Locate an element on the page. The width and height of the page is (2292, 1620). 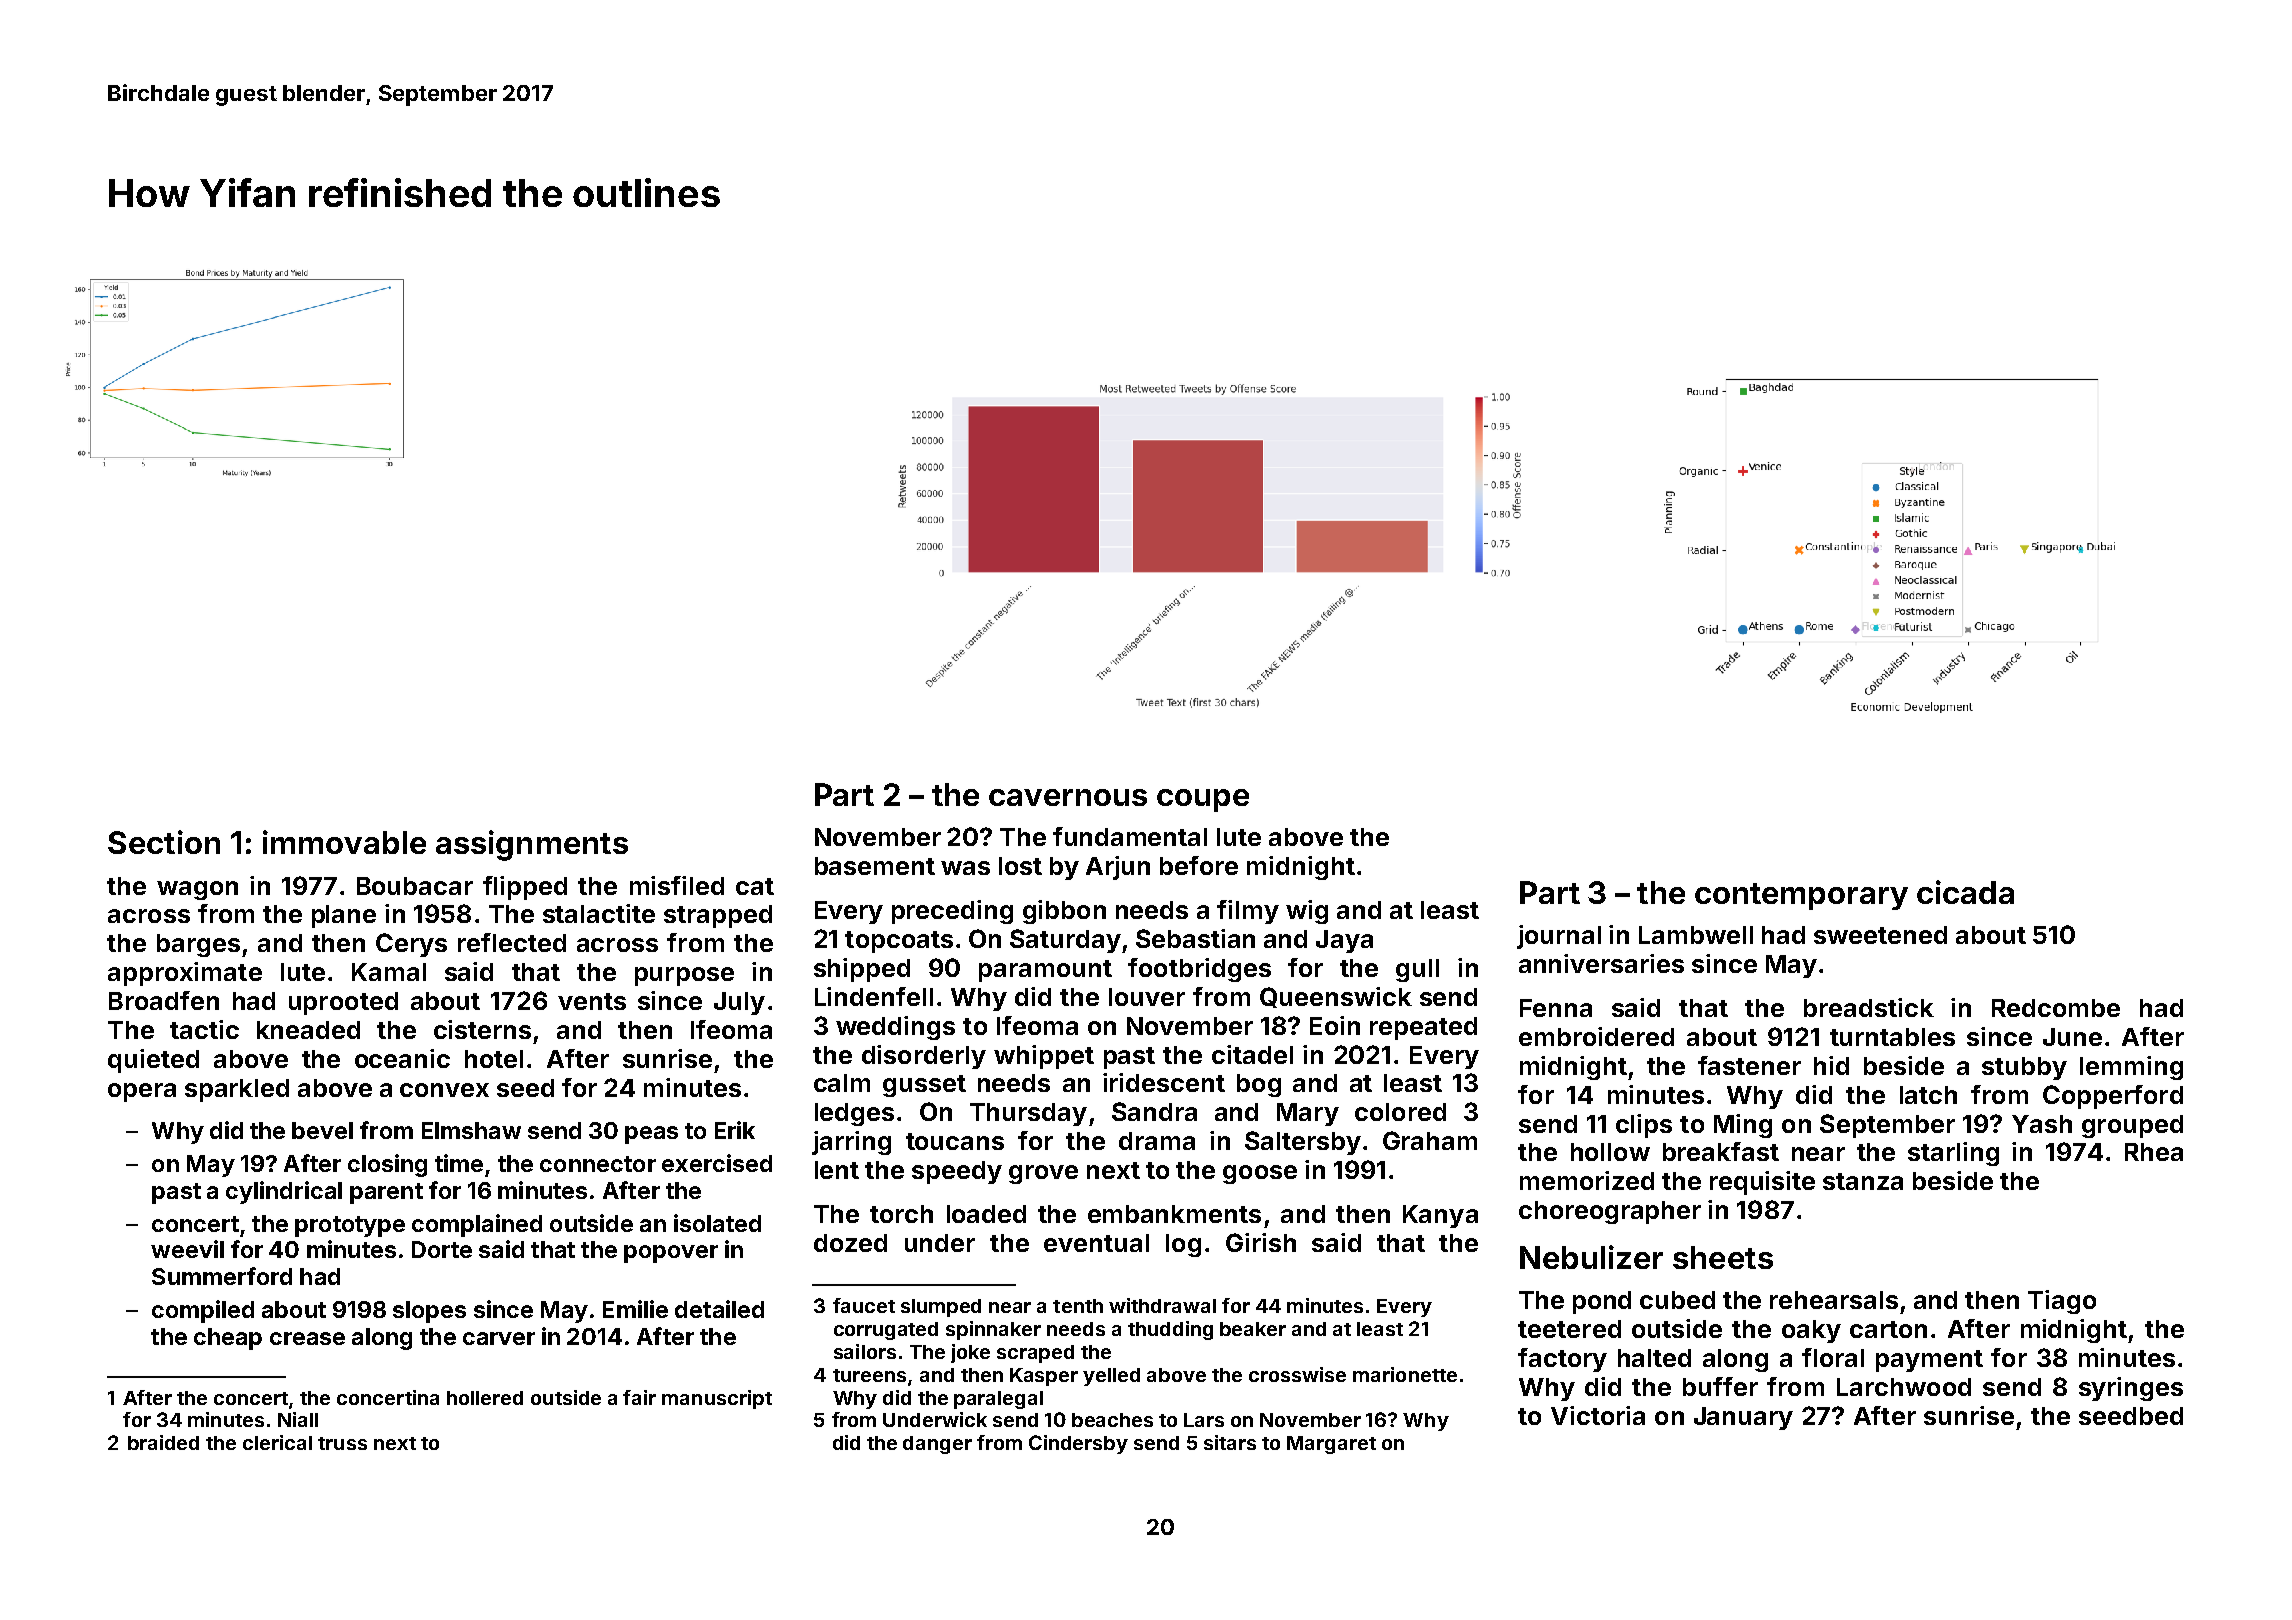
Girish is located at coordinates (1261, 1242).
